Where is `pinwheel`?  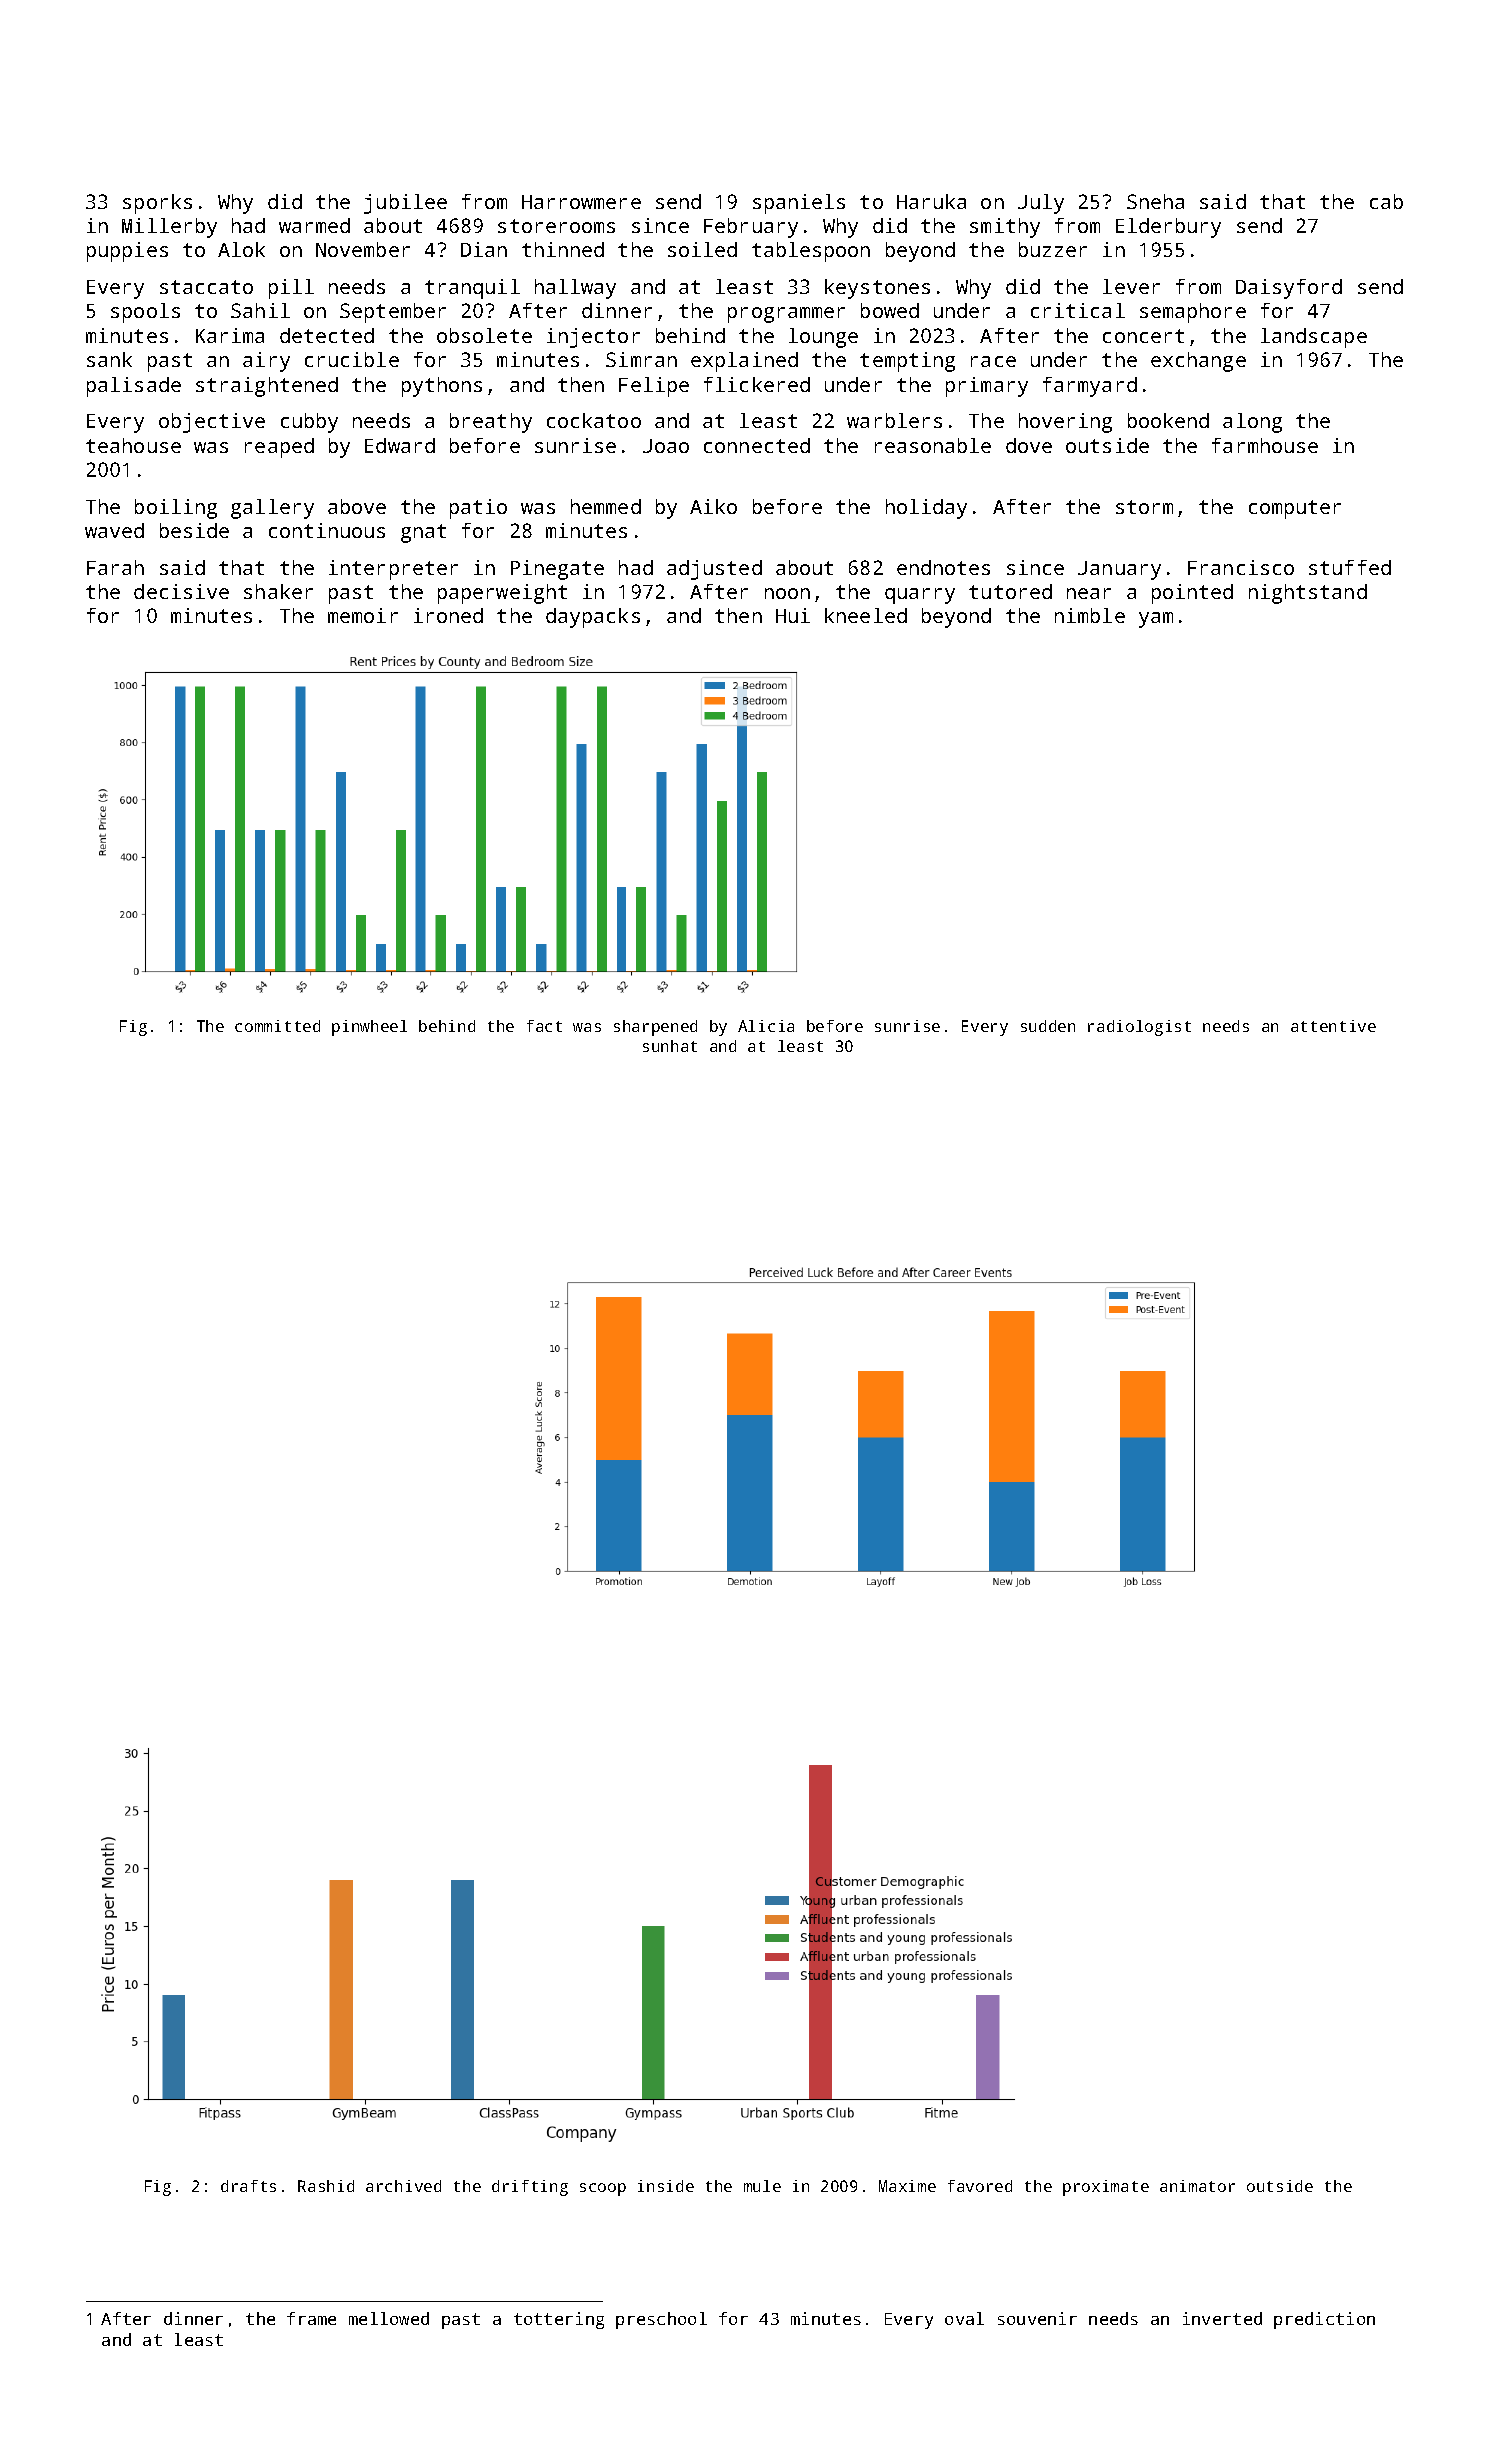
pinwheel is located at coordinates (369, 1028).
